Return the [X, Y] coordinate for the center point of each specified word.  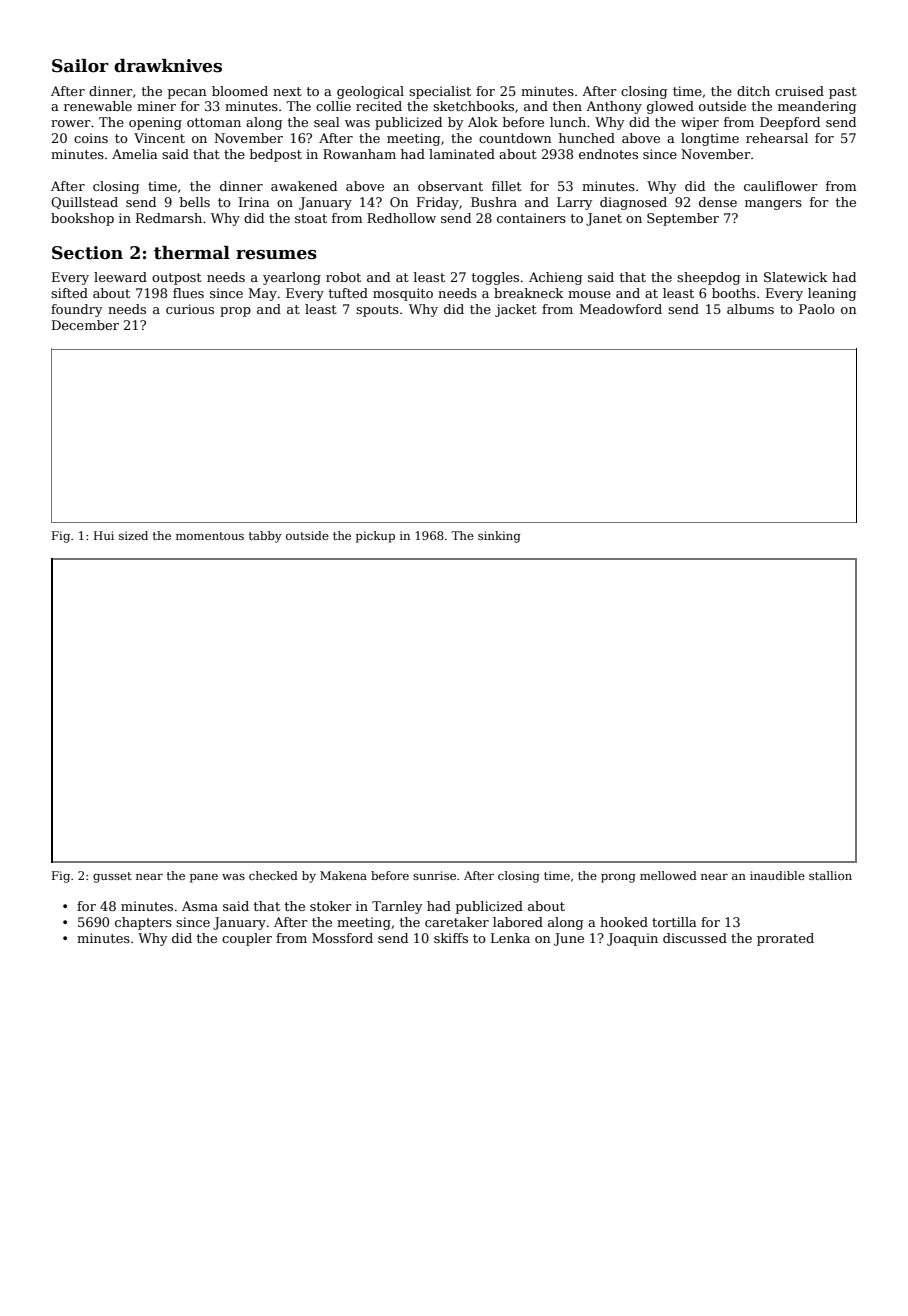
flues [188, 293]
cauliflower [781, 186]
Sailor [80, 66]
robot [343, 277]
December [85, 325]
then [567, 106]
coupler [247, 939]
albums [750, 309]
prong [618, 878]
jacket [516, 310]
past [843, 93]
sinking [499, 537]
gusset [112, 877]
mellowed [668, 875]
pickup [375, 537]
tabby [265, 537]
